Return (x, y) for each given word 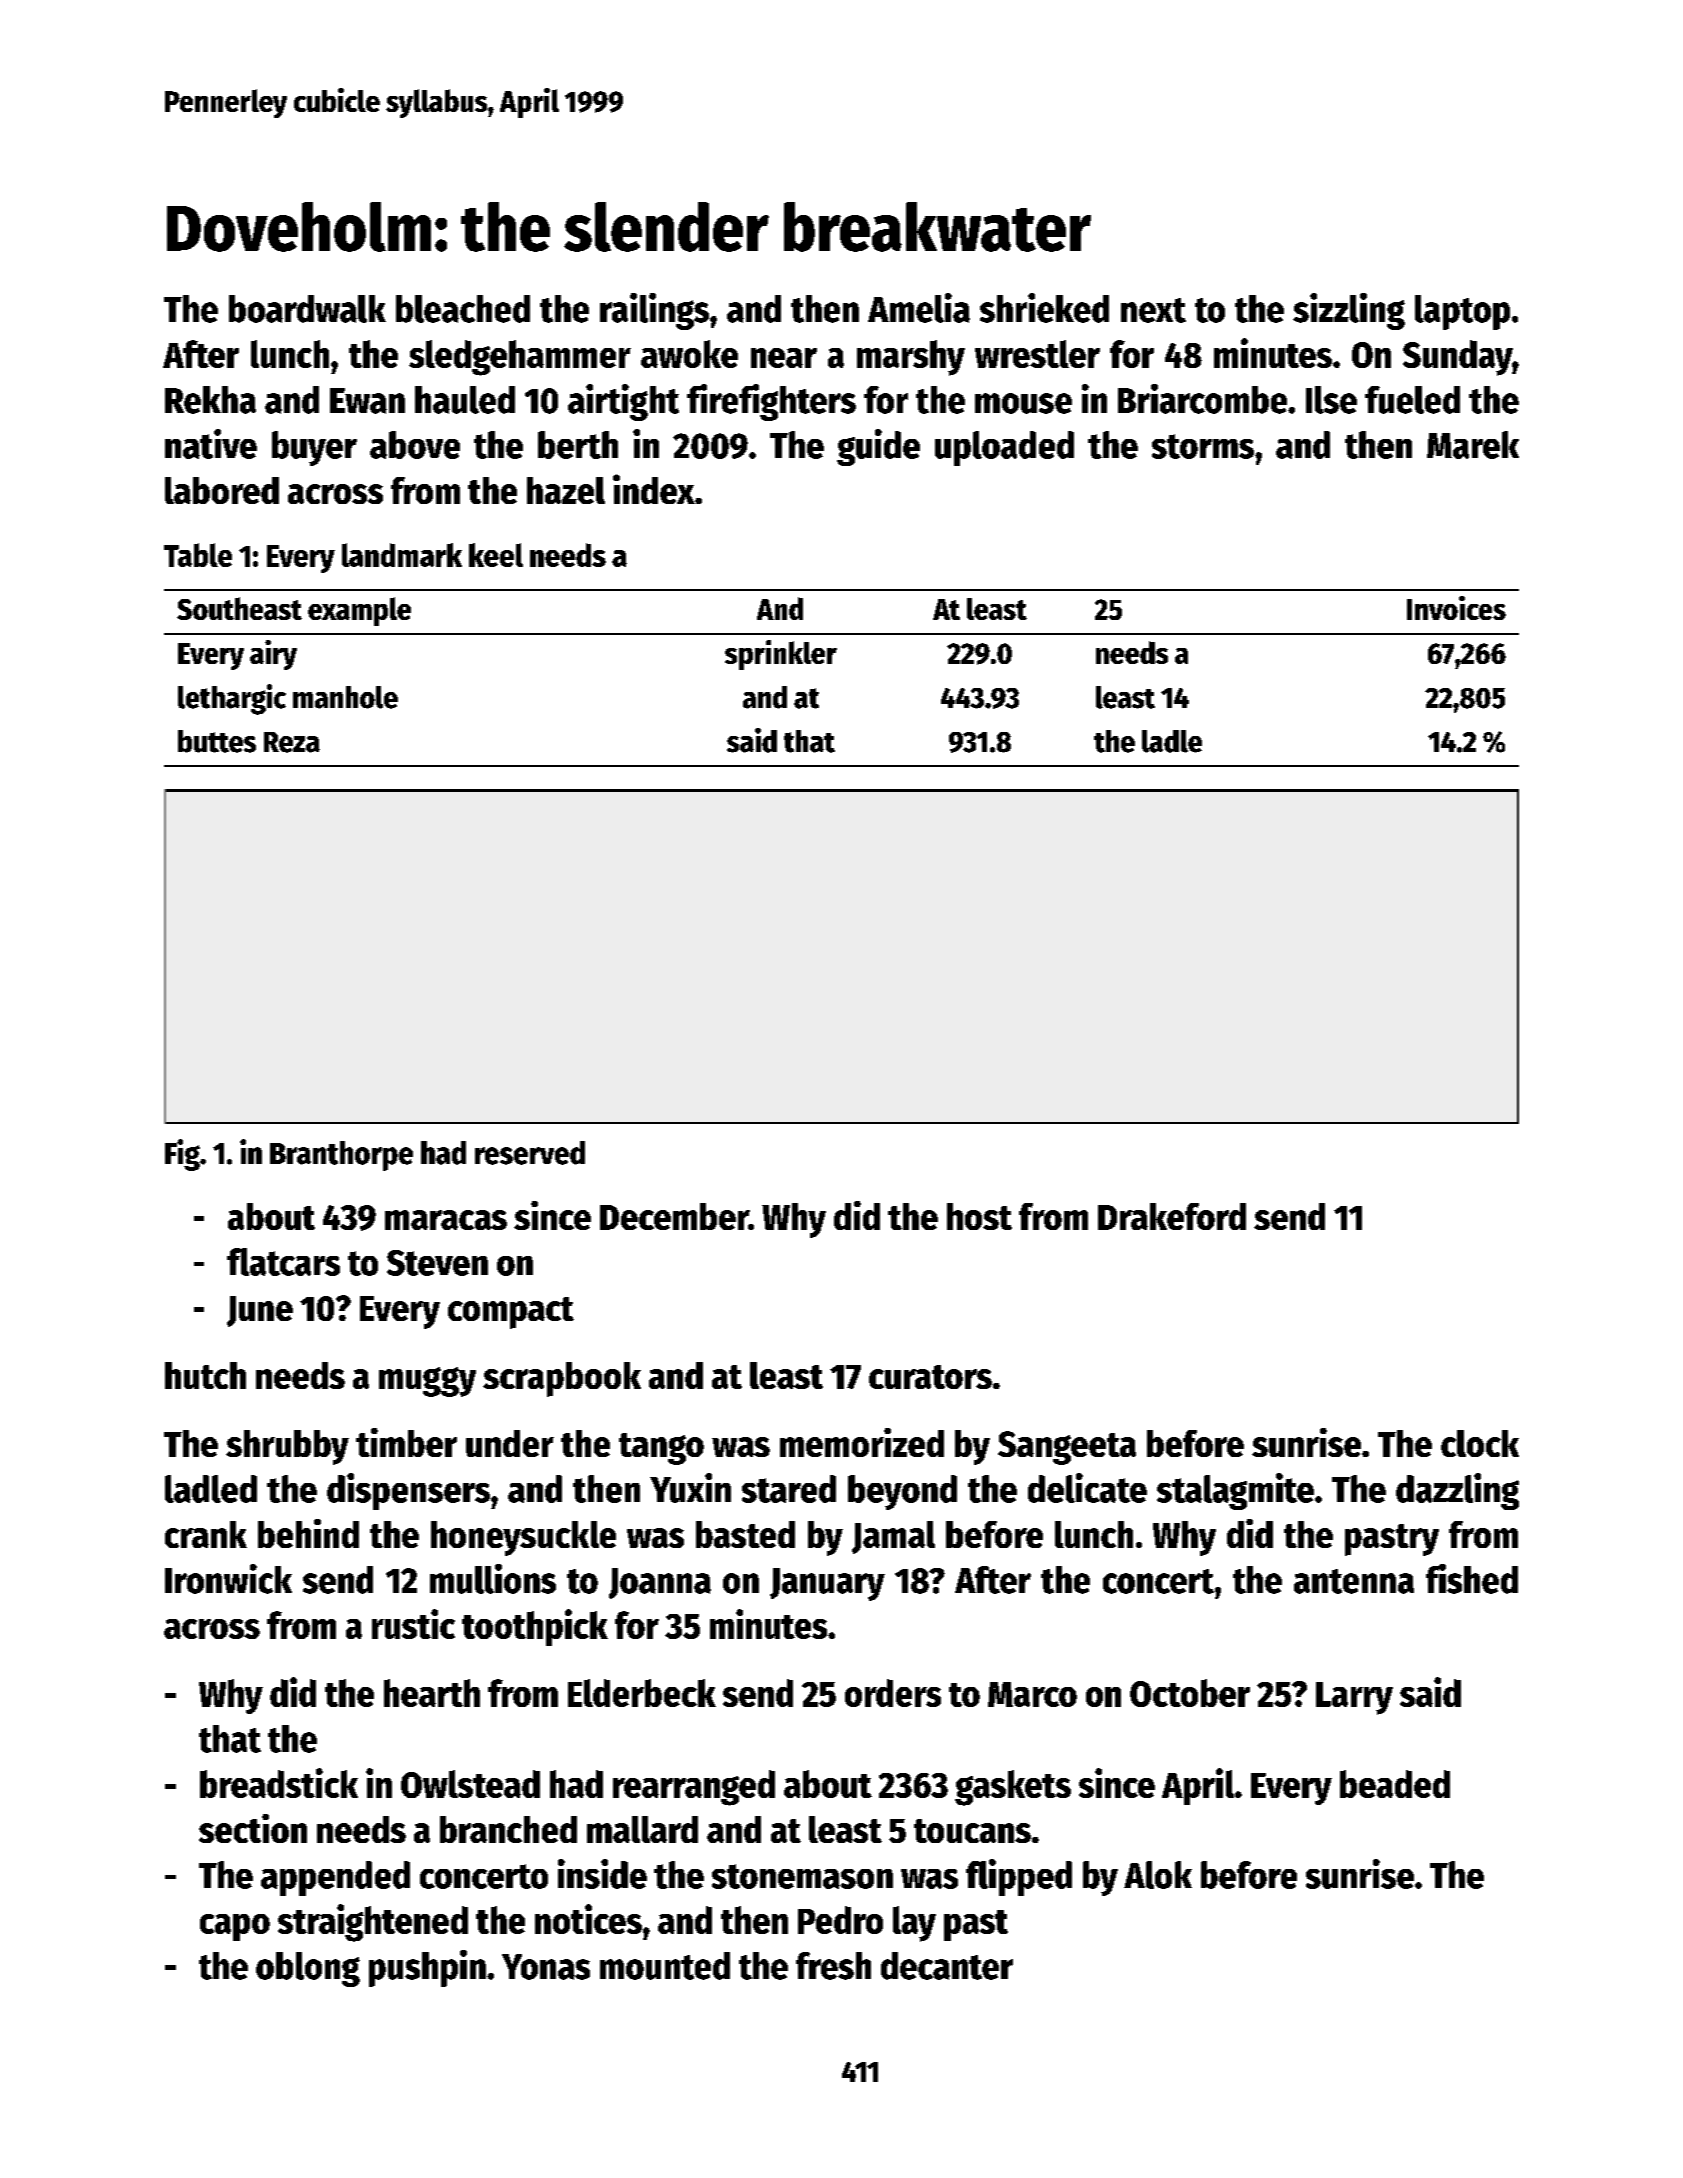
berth (578, 445)
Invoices (1456, 608)
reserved (530, 1153)
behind (308, 1533)
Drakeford (1172, 1216)
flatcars (283, 1262)
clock (1480, 1443)
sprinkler (781, 655)
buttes (217, 741)
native (211, 444)
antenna (1354, 1581)
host (979, 1216)
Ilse (1331, 400)
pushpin (427, 1968)
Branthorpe (341, 1156)
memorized (862, 1442)
